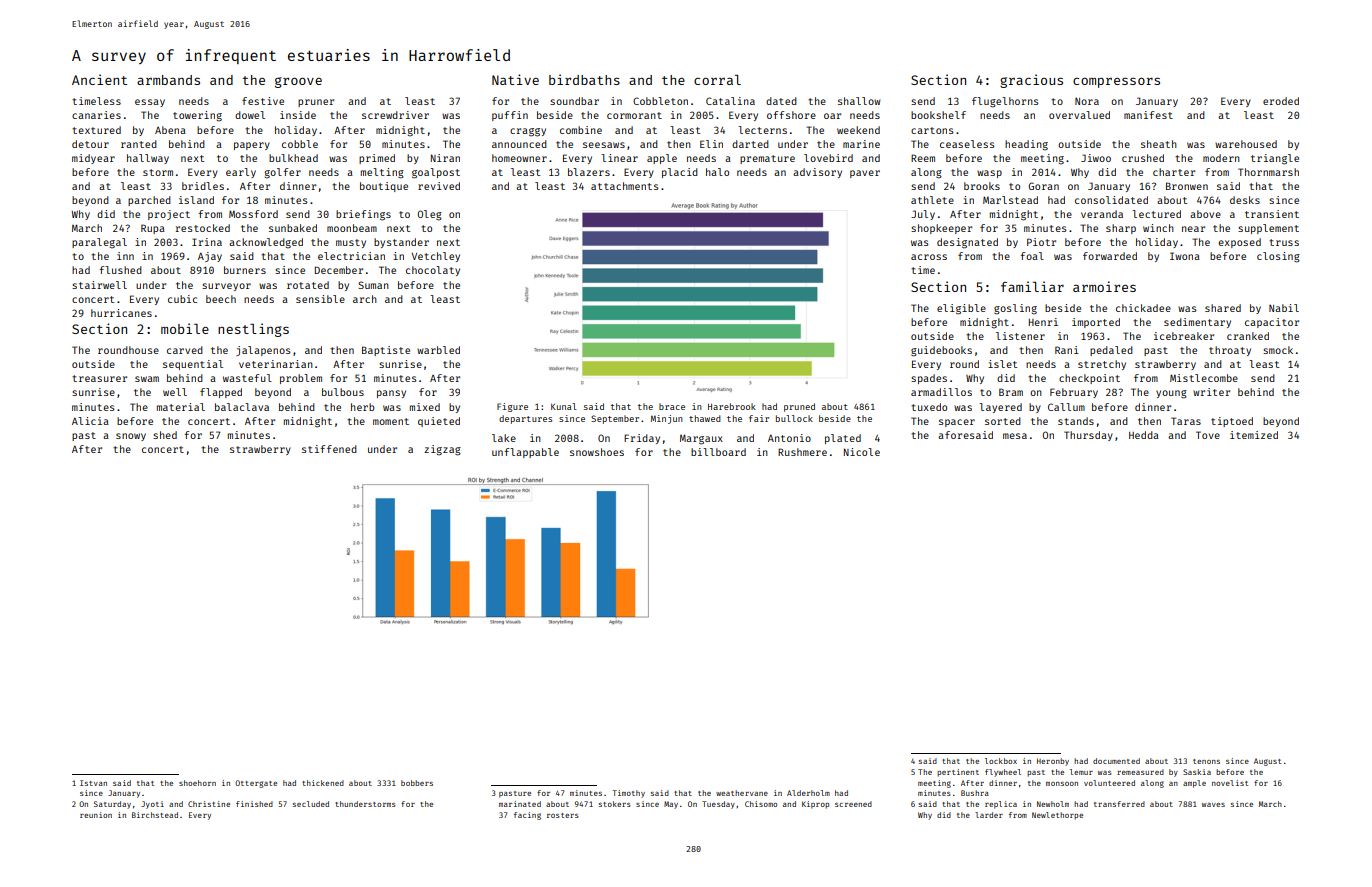  I want to click on warbled, so click(438, 350).
